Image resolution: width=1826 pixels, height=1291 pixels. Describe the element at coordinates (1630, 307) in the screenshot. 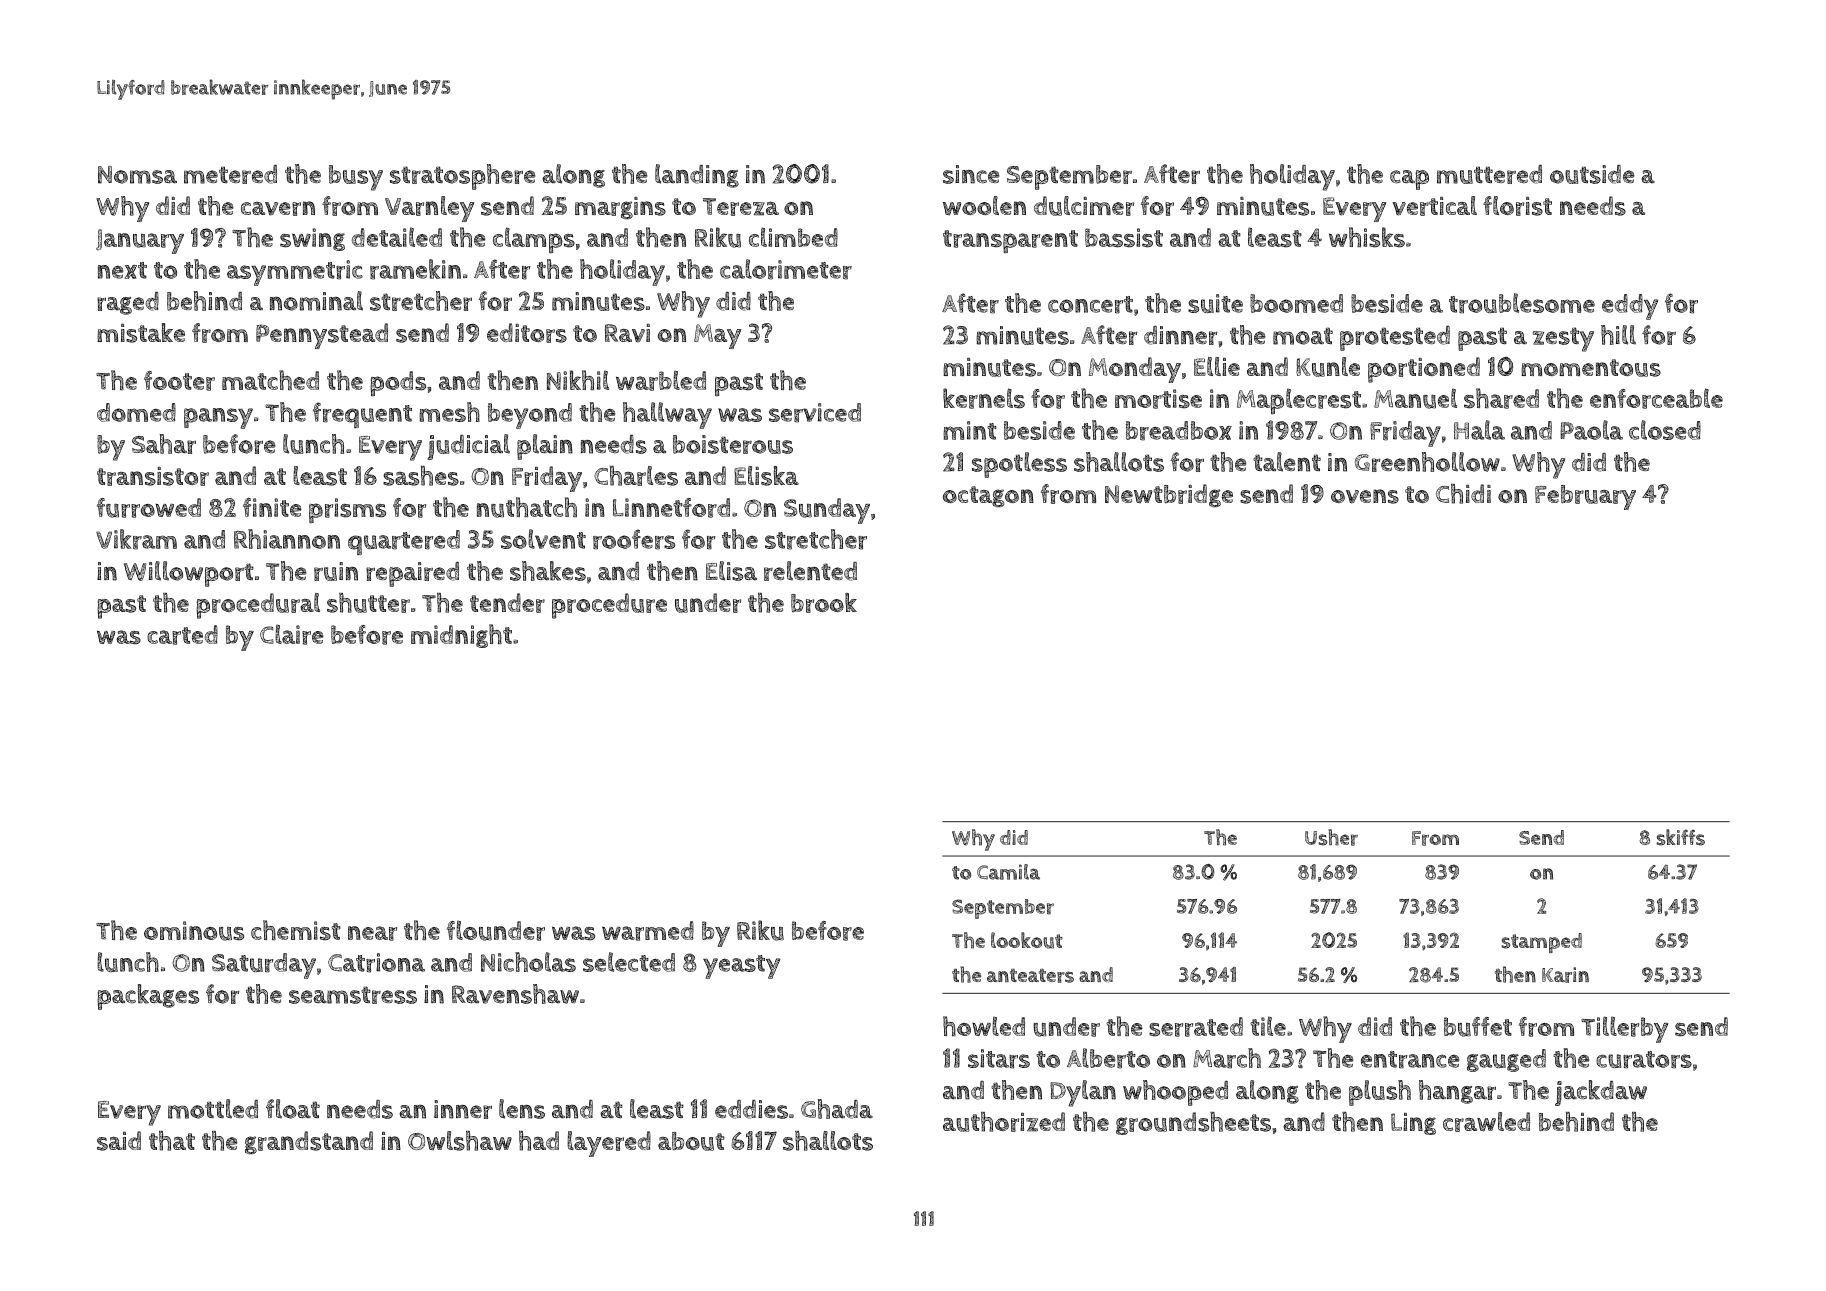

I see `eddy` at that location.
